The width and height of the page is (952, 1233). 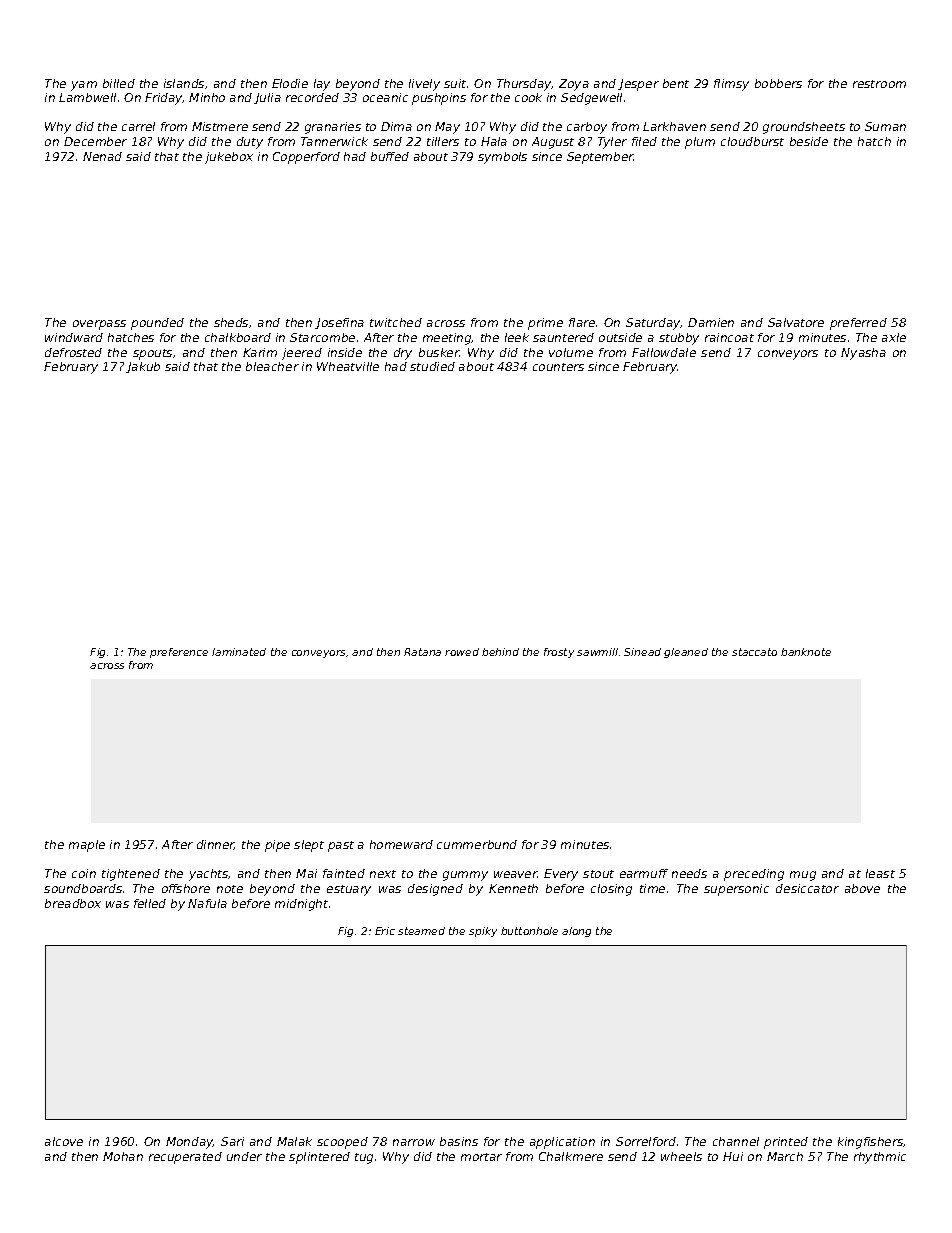 What do you see at coordinates (401, 844) in the page?
I see `homeward` at bounding box center [401, 844].
